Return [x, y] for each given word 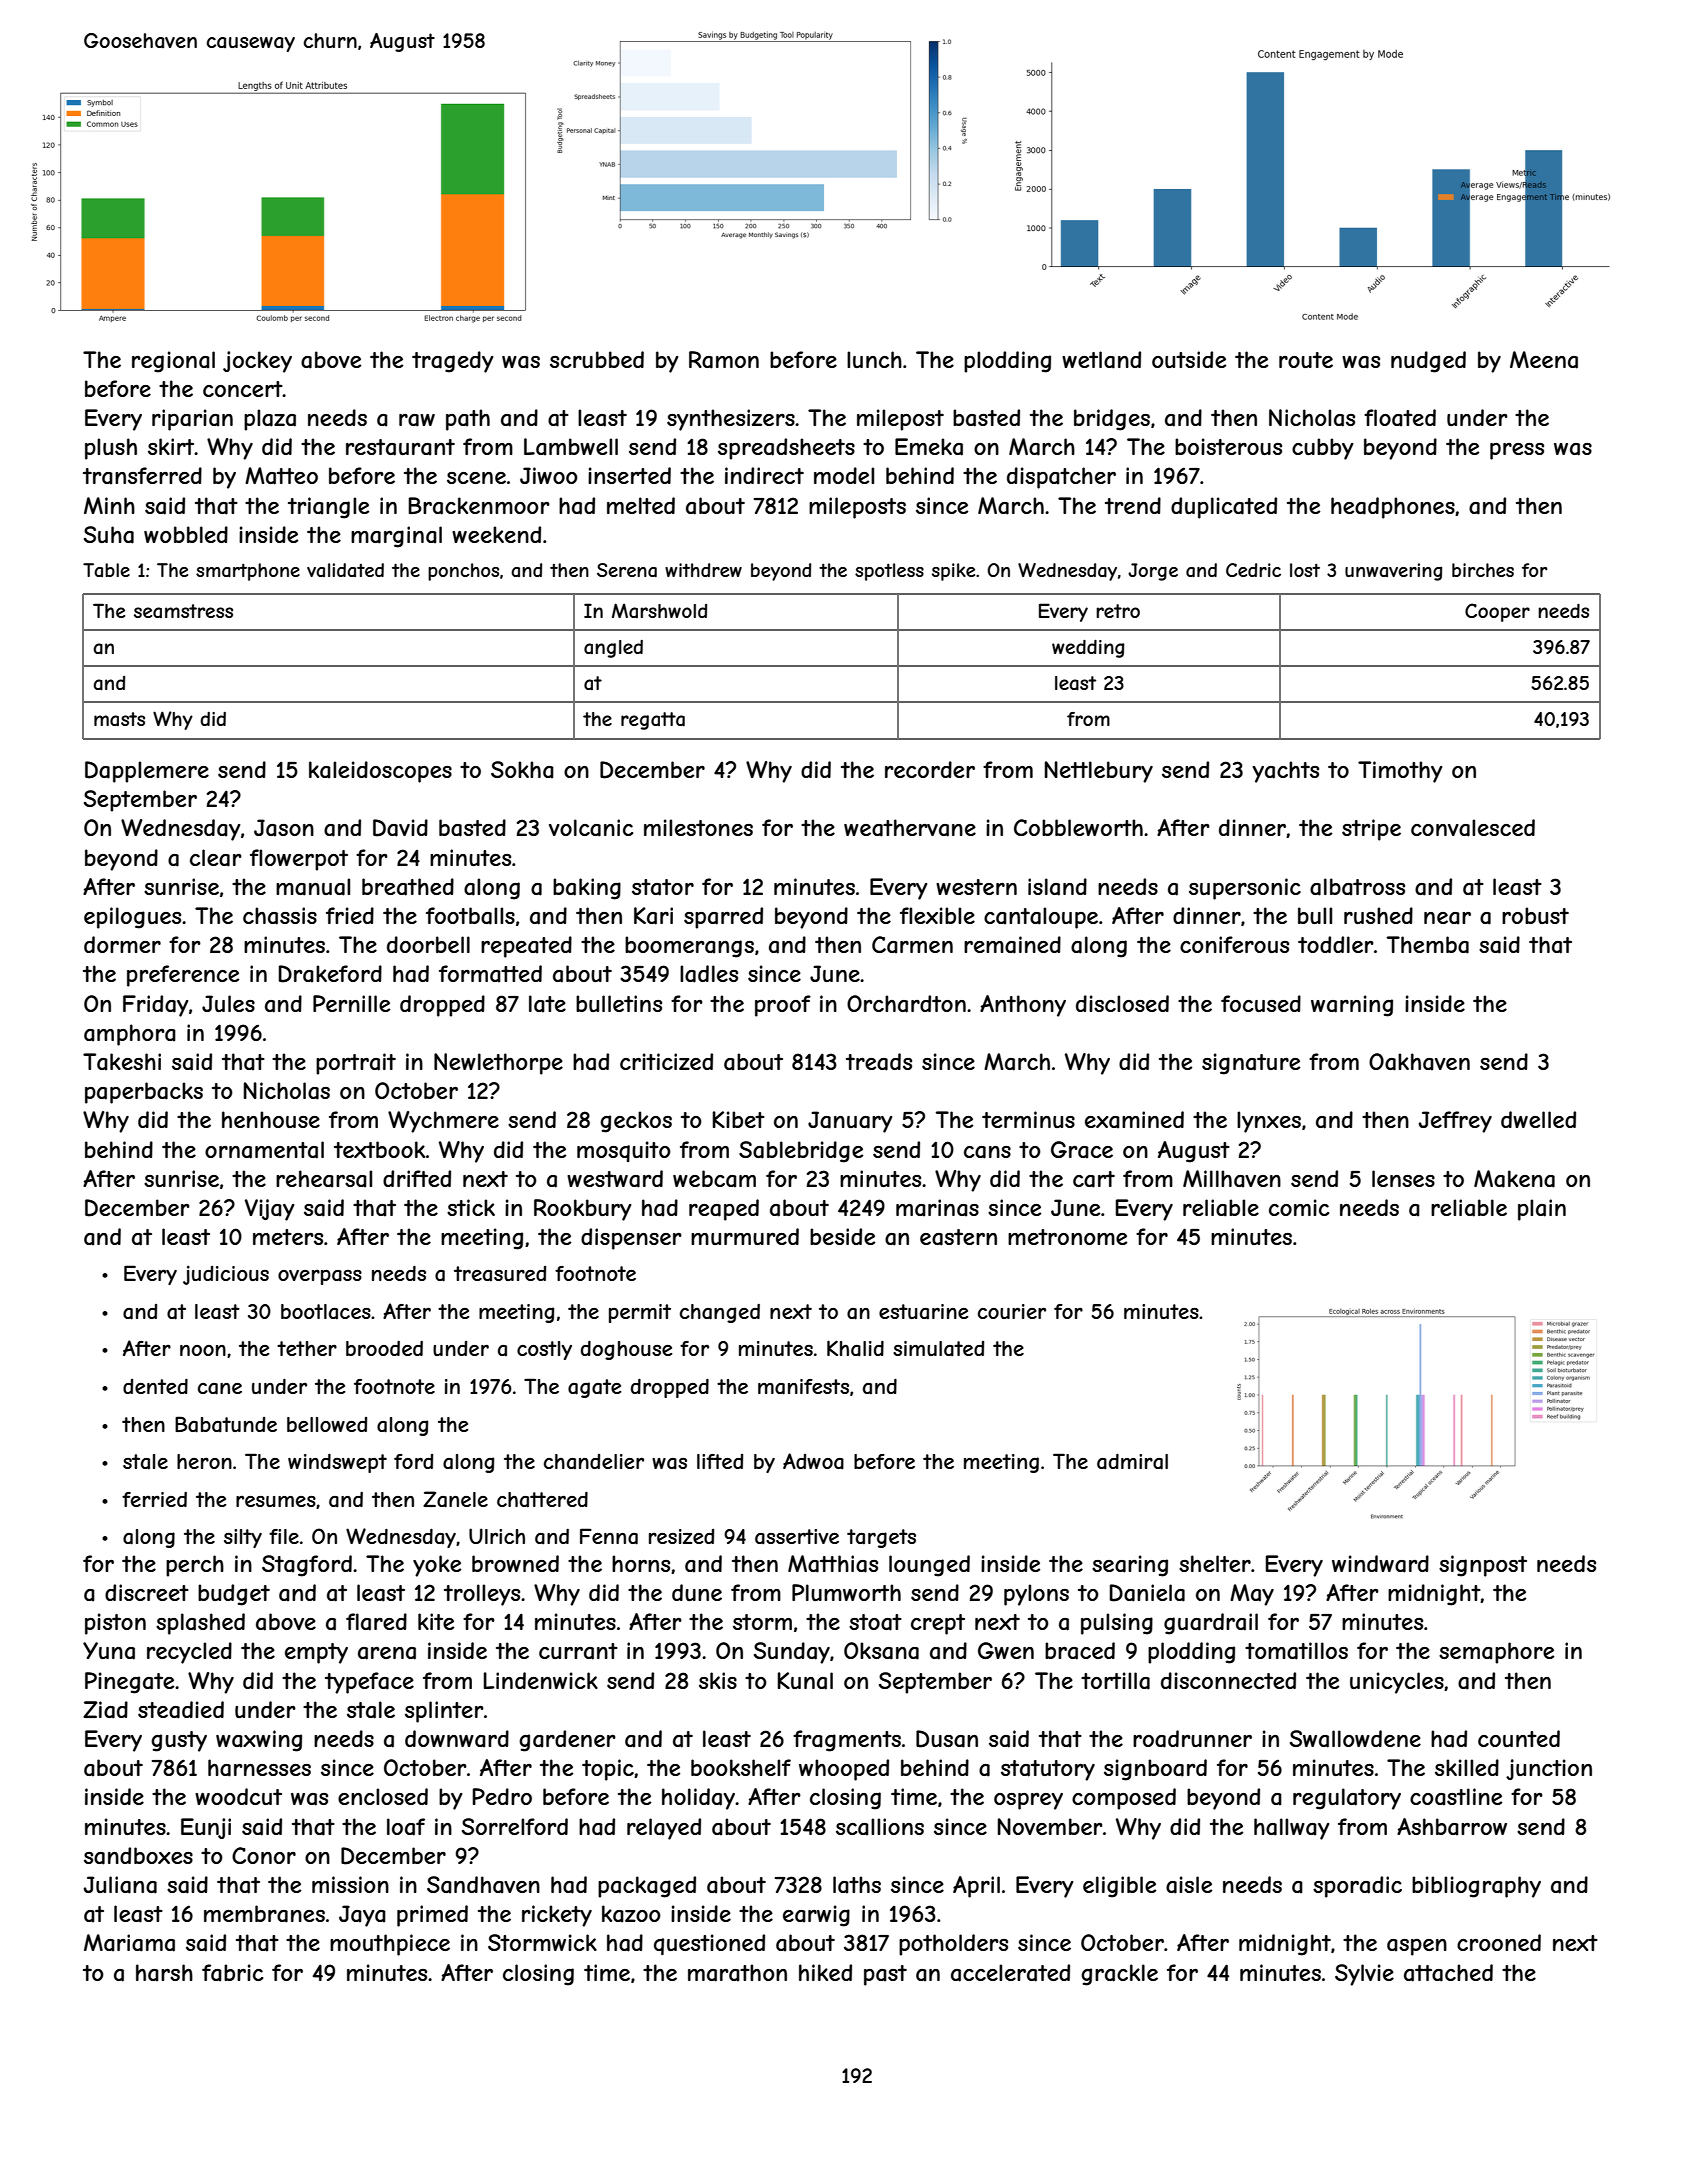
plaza [270, 420]
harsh [164, 1973]
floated [1400, 418]
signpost [1483, 1566]
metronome [1067, 1237]
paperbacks [144, 1093]
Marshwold [659, 610]
